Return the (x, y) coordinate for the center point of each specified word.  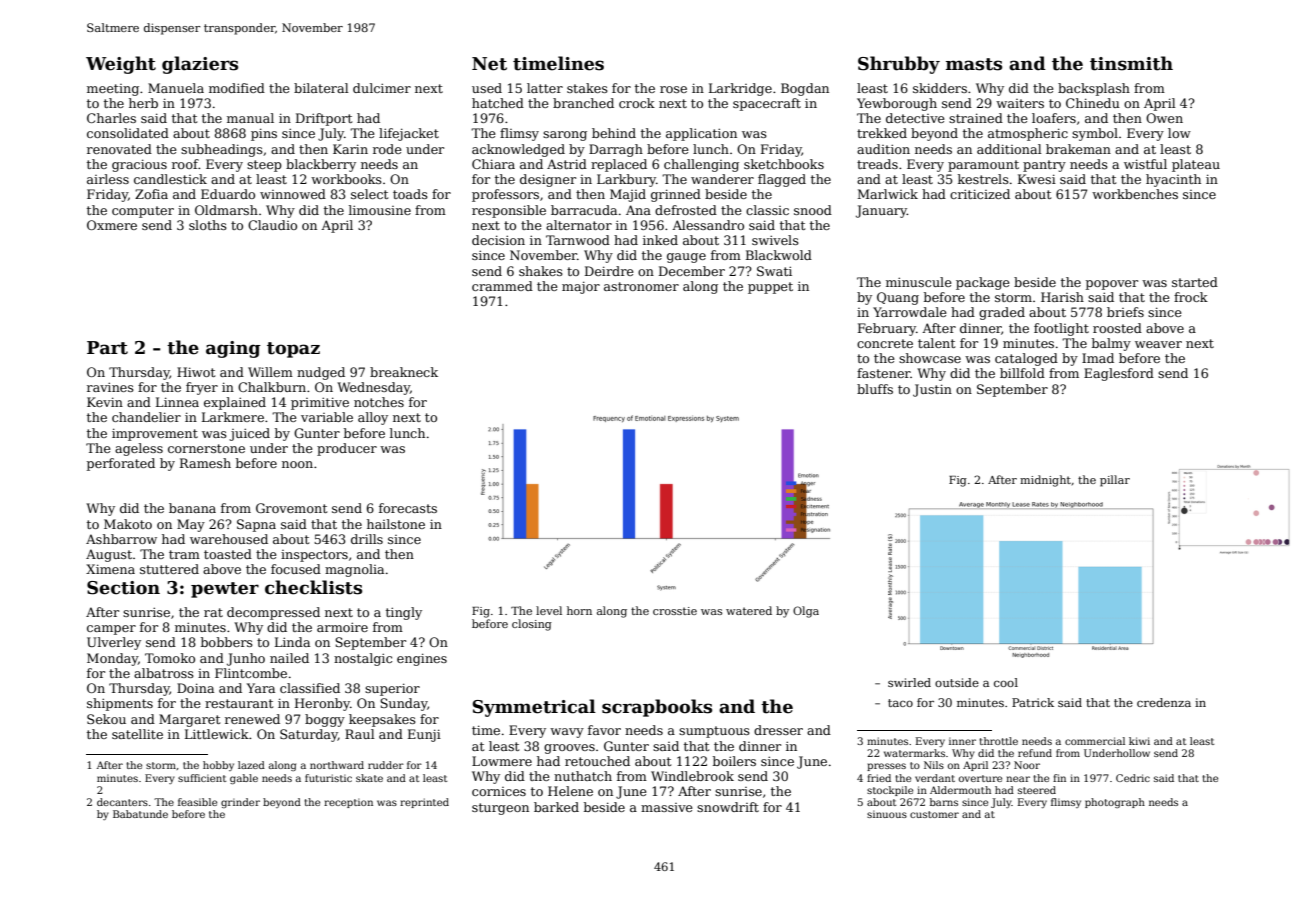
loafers (1054, 118)
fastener (884, 373)
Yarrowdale (910, 312)
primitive (320, 403)
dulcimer (382, 88)
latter (545, 88)
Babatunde (140, 814)
